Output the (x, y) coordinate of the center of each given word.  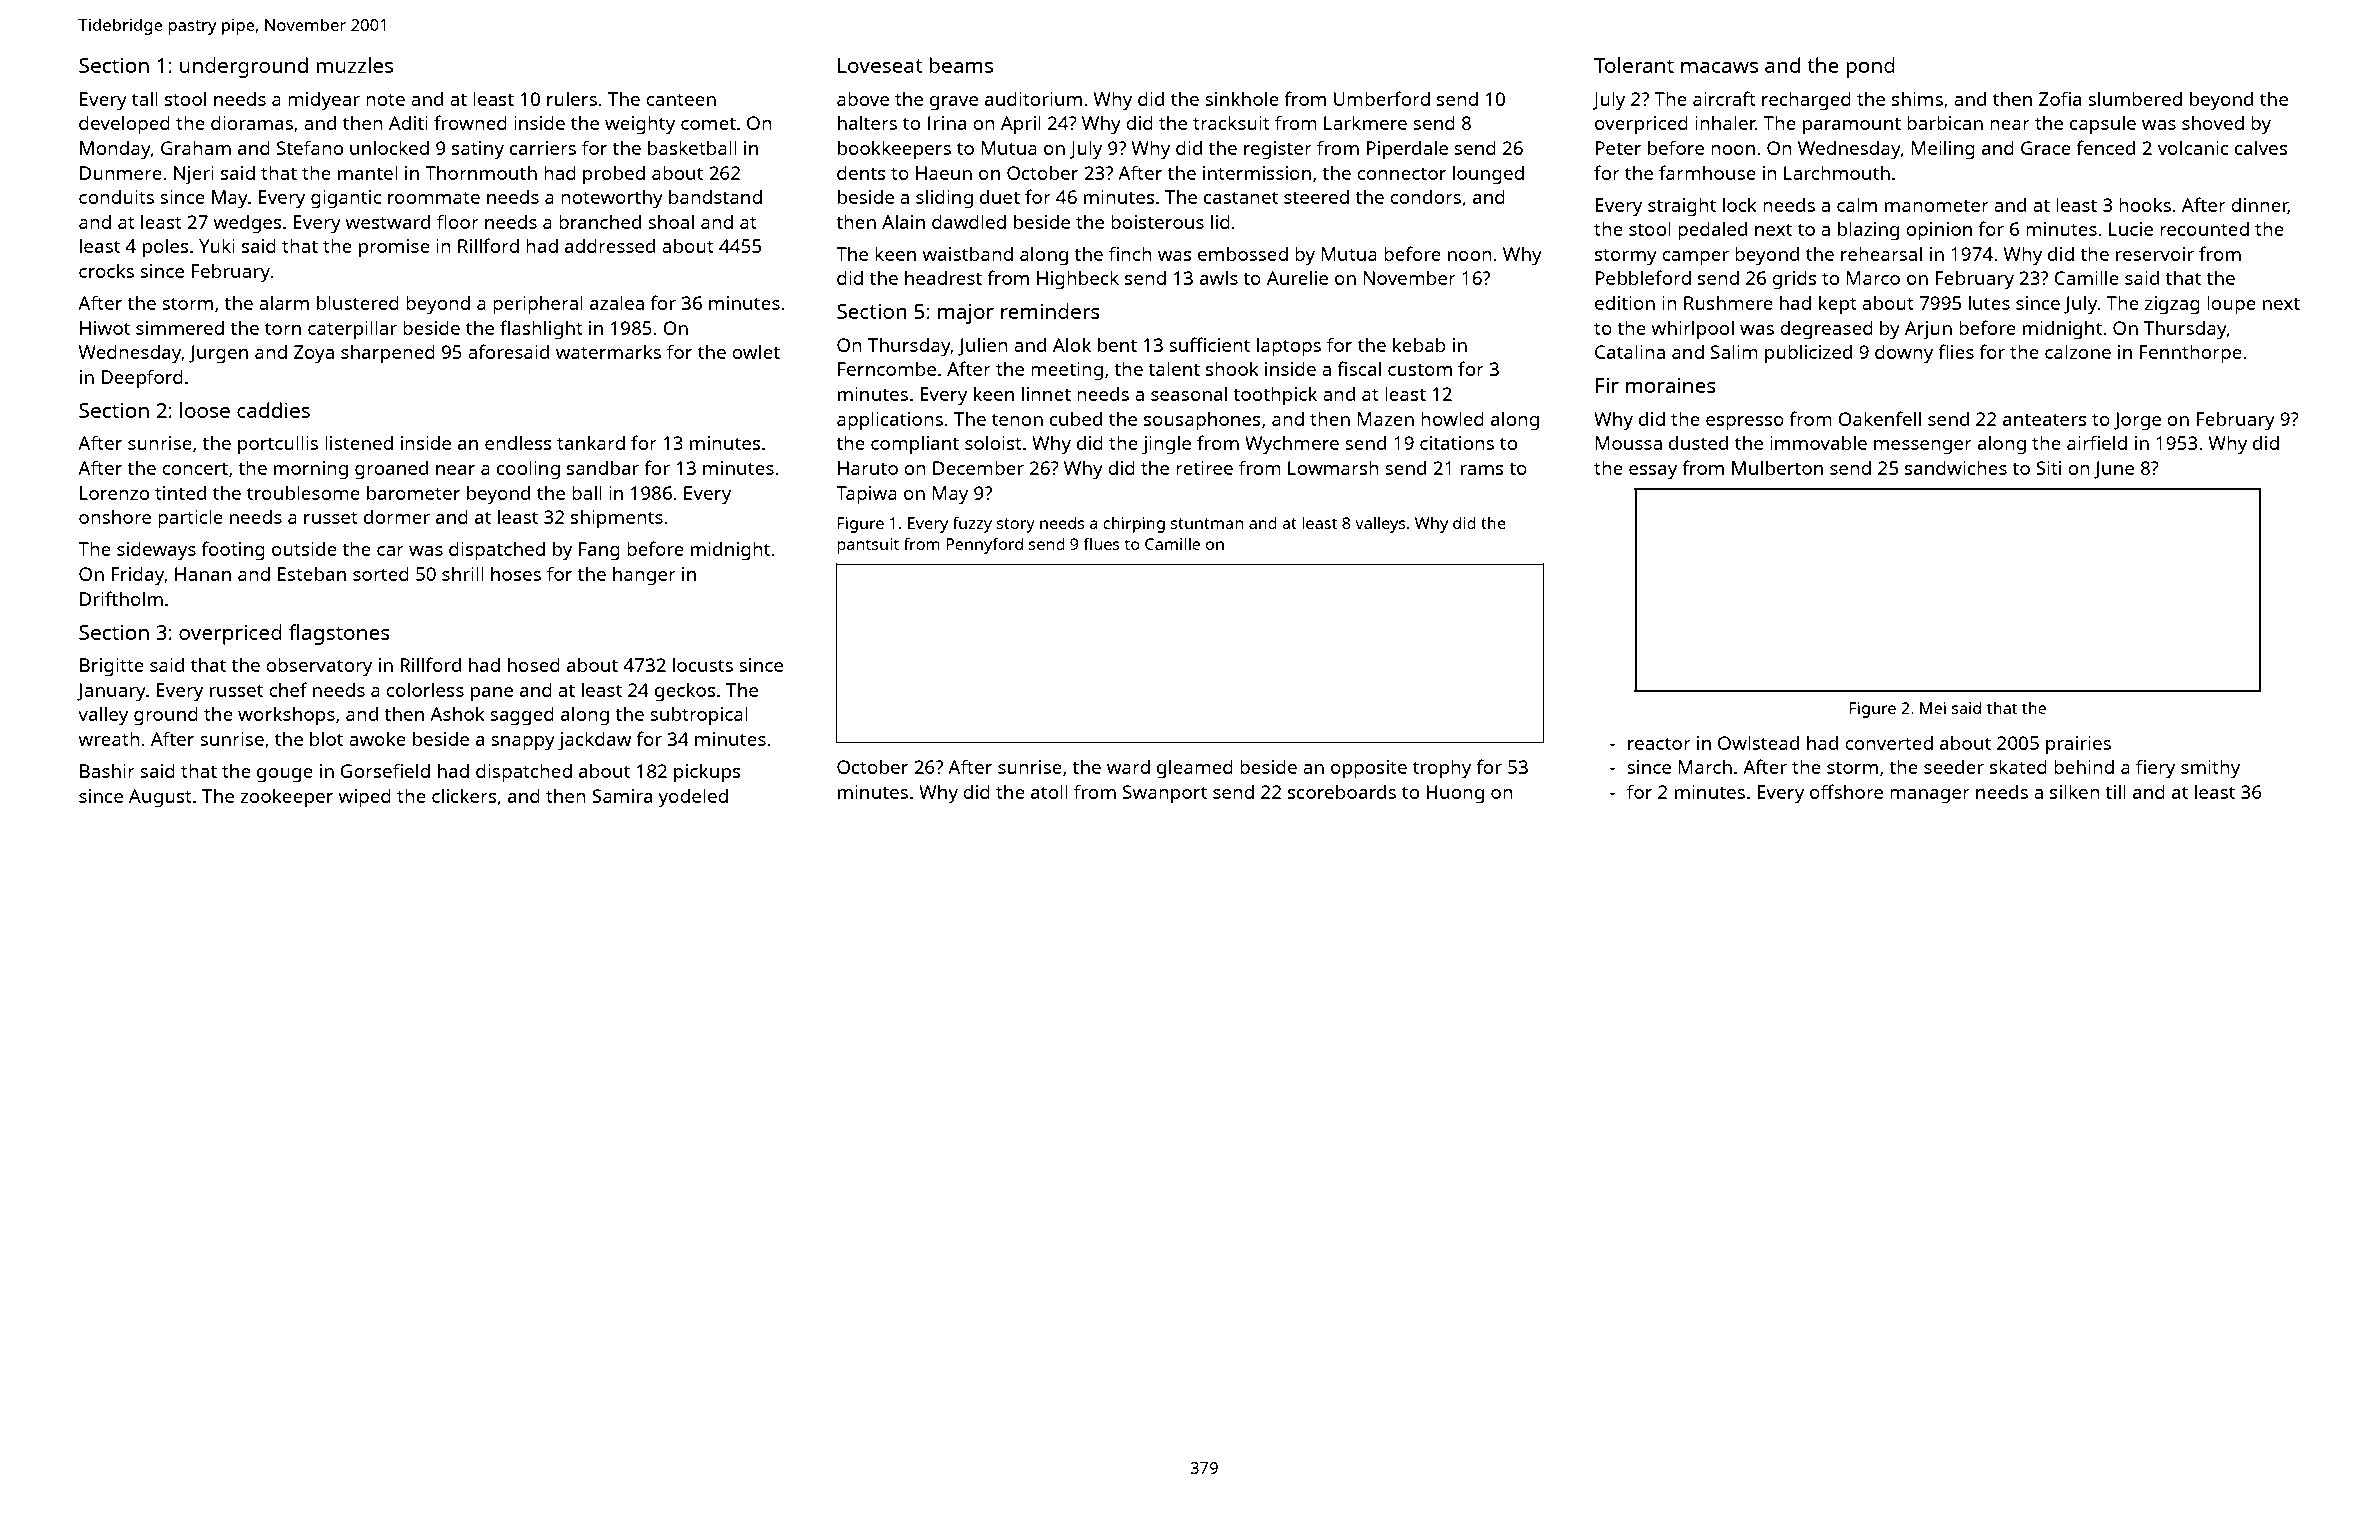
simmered (180, 328)
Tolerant (1634, 65)
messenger (1923, 447)
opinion (1939, 231)
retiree (1204, 468)
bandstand (715, 197)
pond (1870, 67)
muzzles (354, 65)
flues (1102, 543)
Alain (903, 221)
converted (1889, 743)
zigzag (2172, 305)
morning (311, 470)
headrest (943, 278)
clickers (464, 795)
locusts (703, 664)
